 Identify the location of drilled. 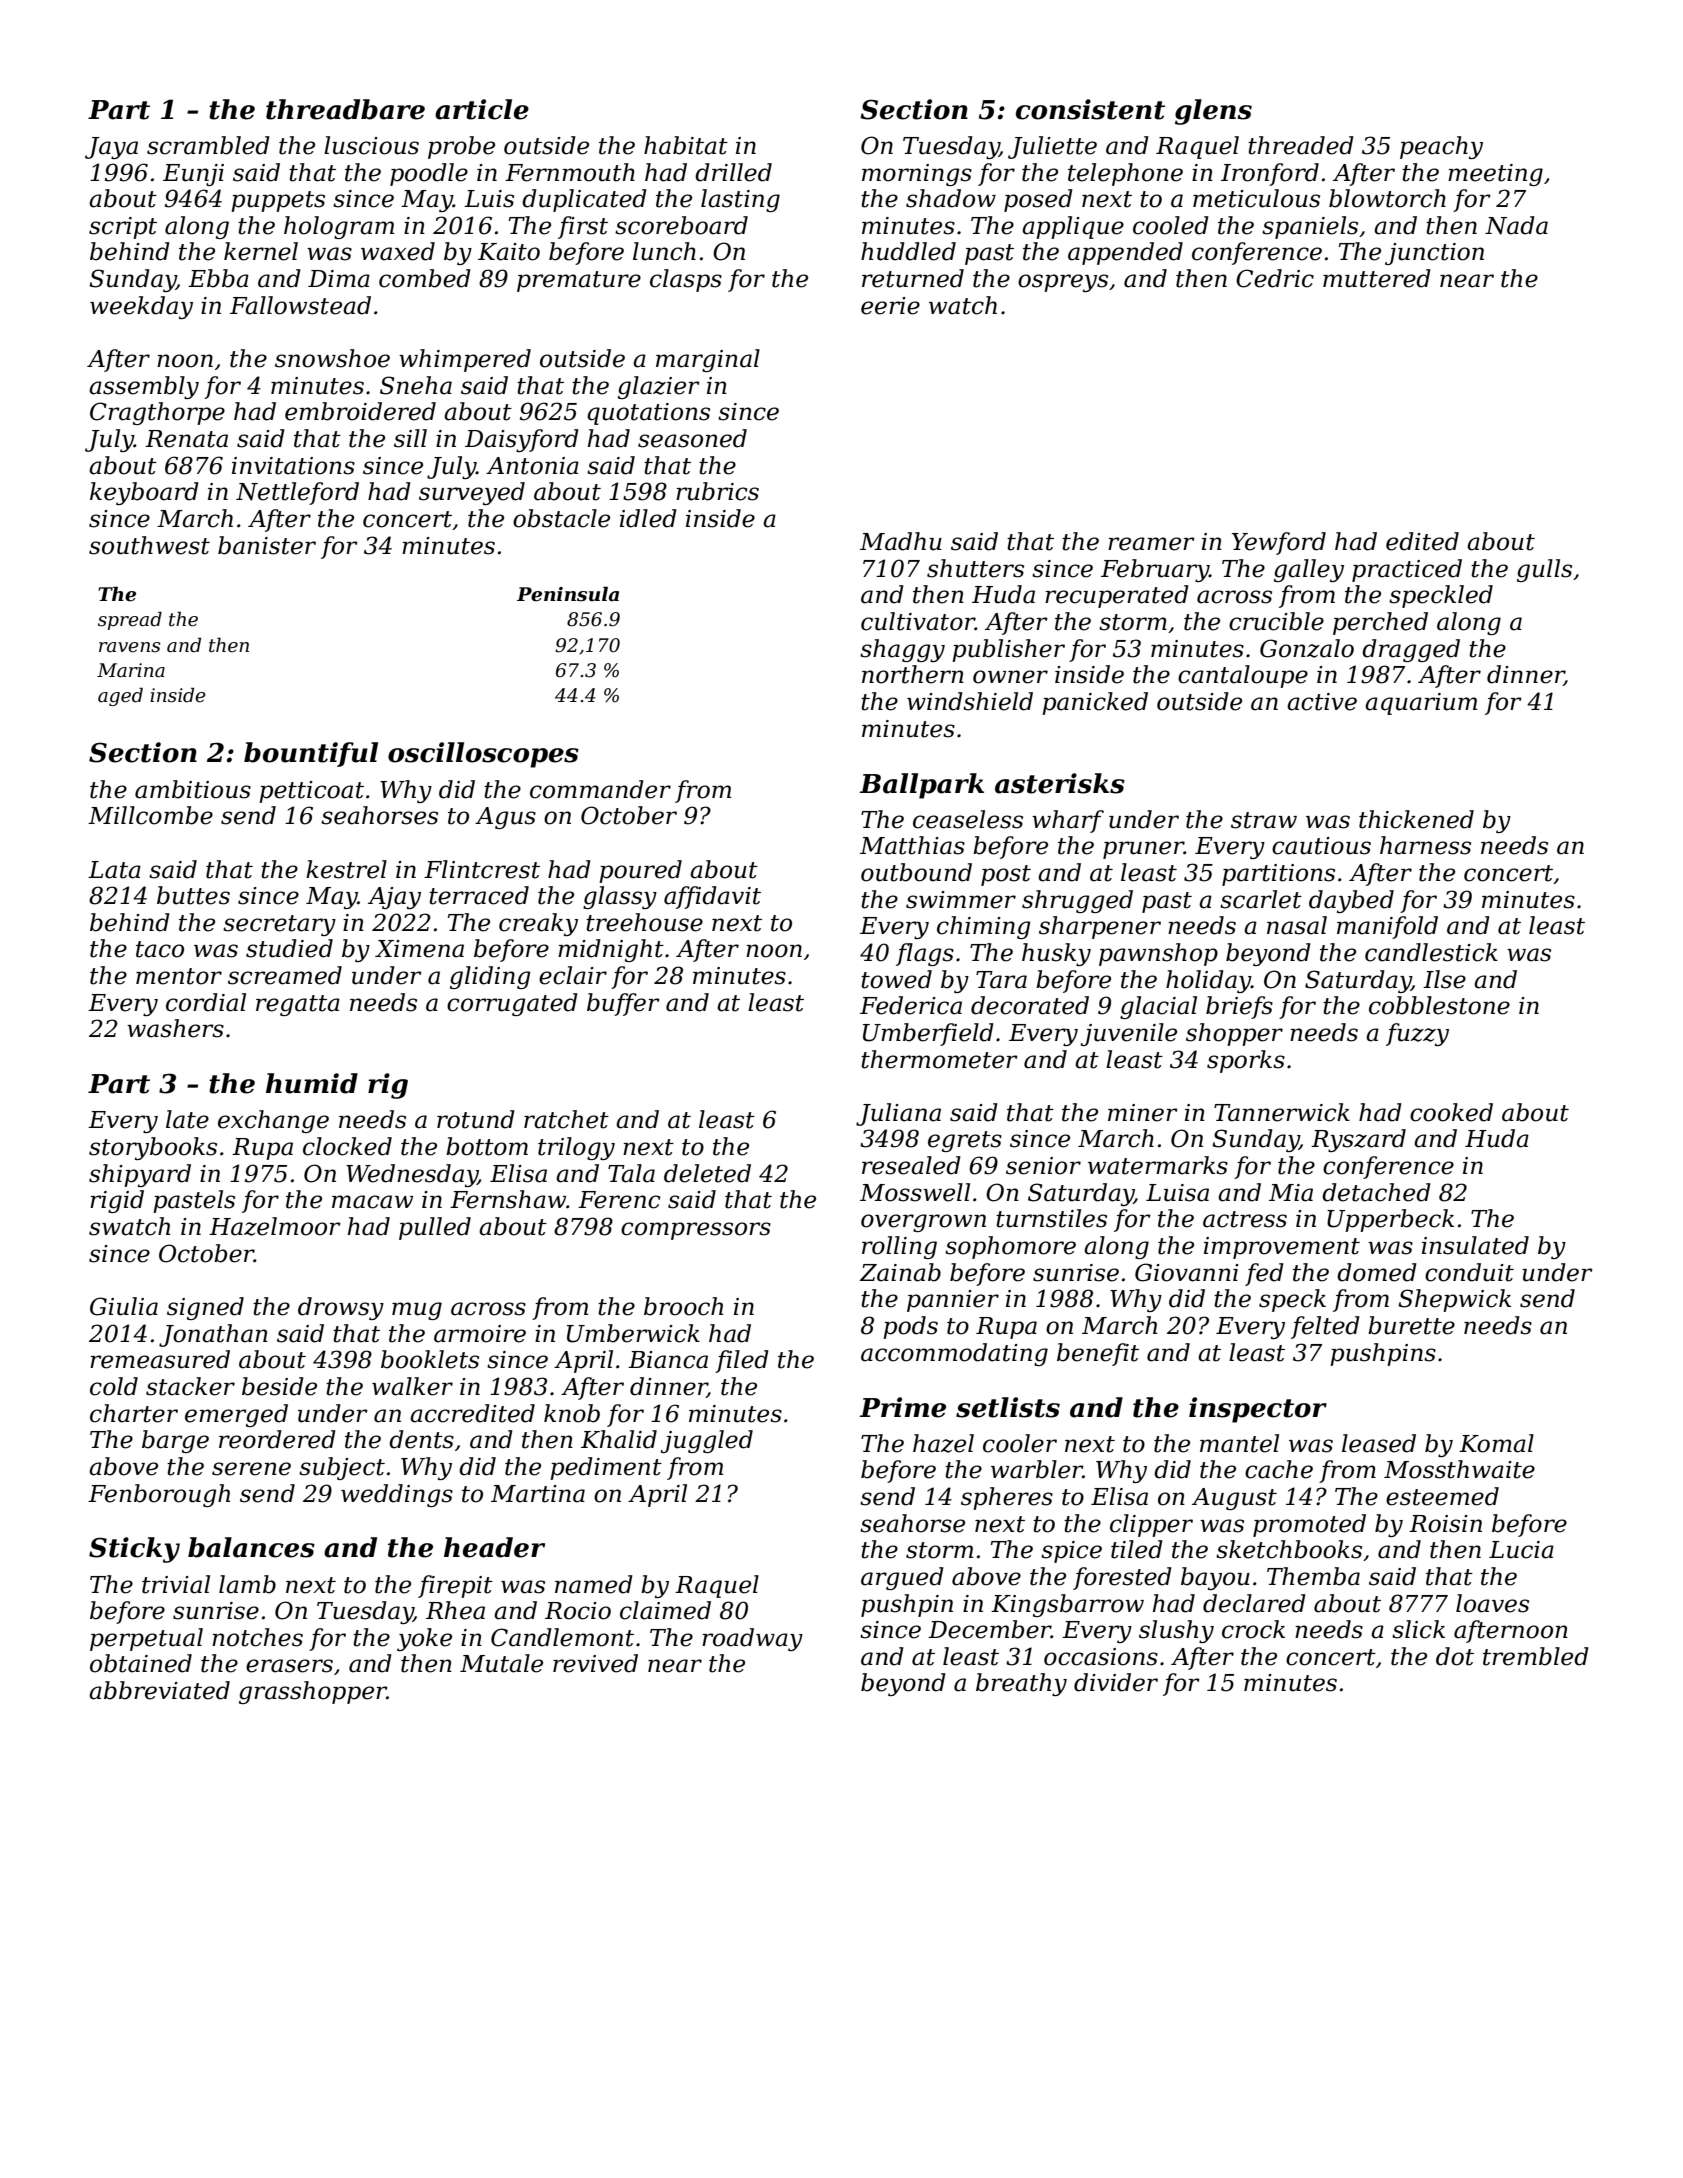
(733, 172).
